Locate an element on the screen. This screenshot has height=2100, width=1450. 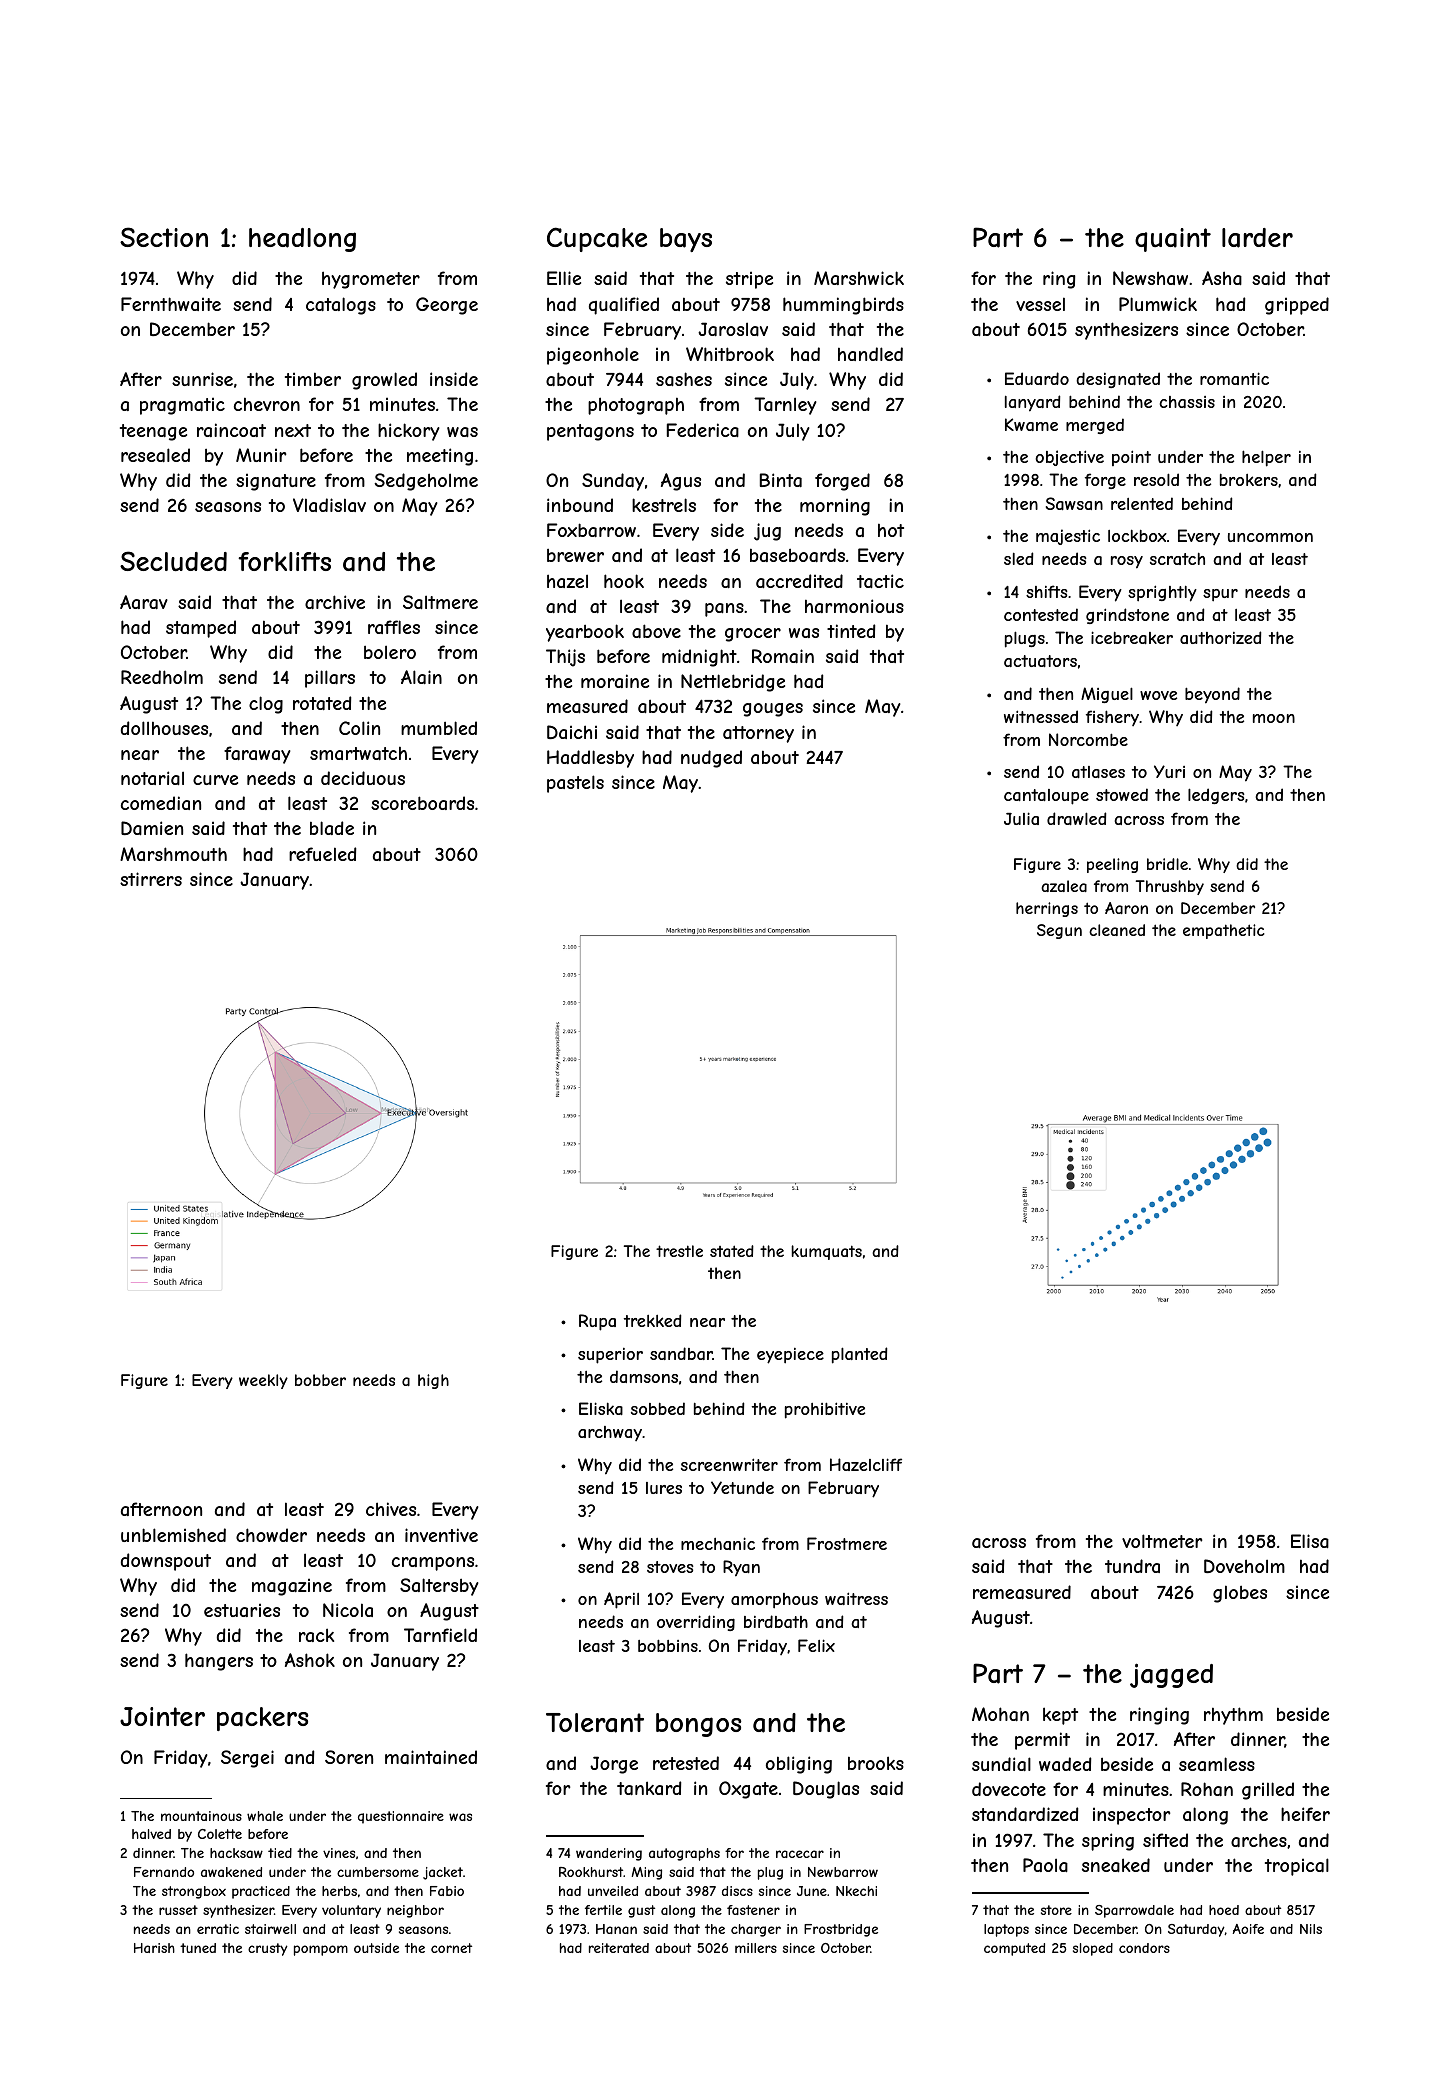
Fernthwaite is located at coordinates (171, 304).
